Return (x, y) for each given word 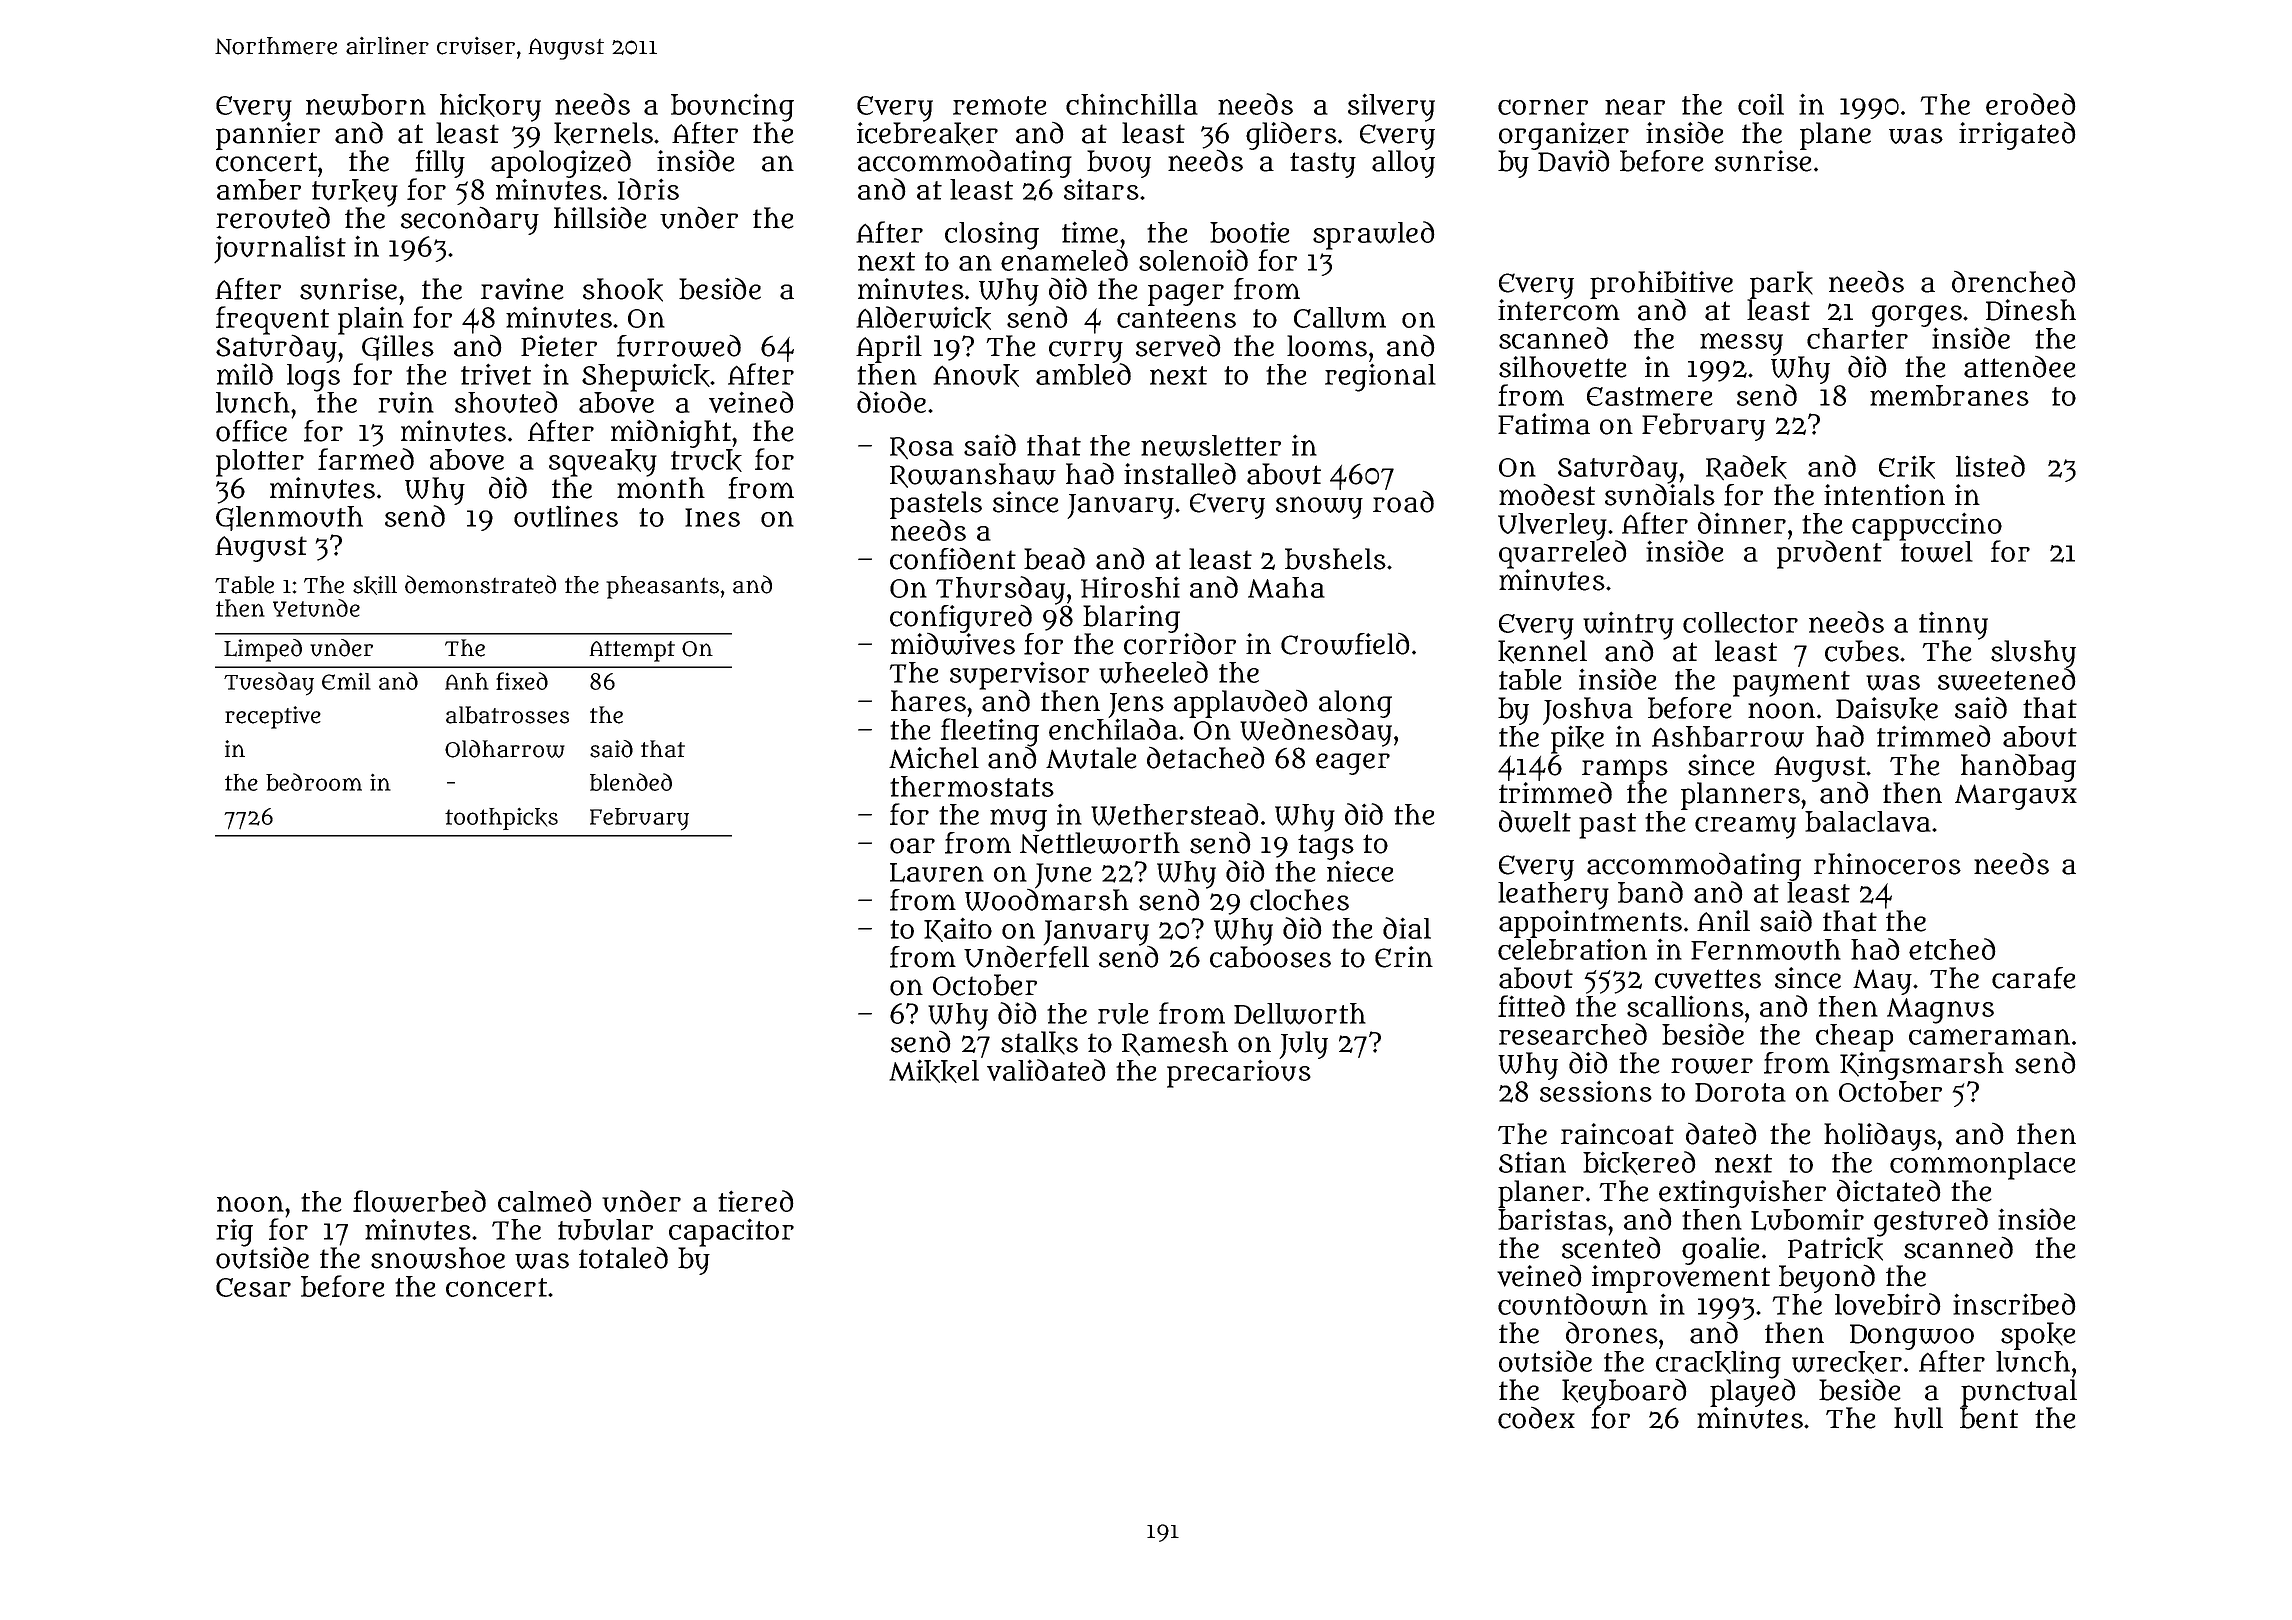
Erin (1404, 957)
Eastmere (1650, 396)
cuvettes (1708, 979)
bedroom (314, 782)
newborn (366, 105)
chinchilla (1132, 104)
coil (1761, 104)
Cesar (253, 1287)
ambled (1083, 374)
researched (1573, 1034)
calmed (545, 1201)
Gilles (398, 348)
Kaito (958, 929)
